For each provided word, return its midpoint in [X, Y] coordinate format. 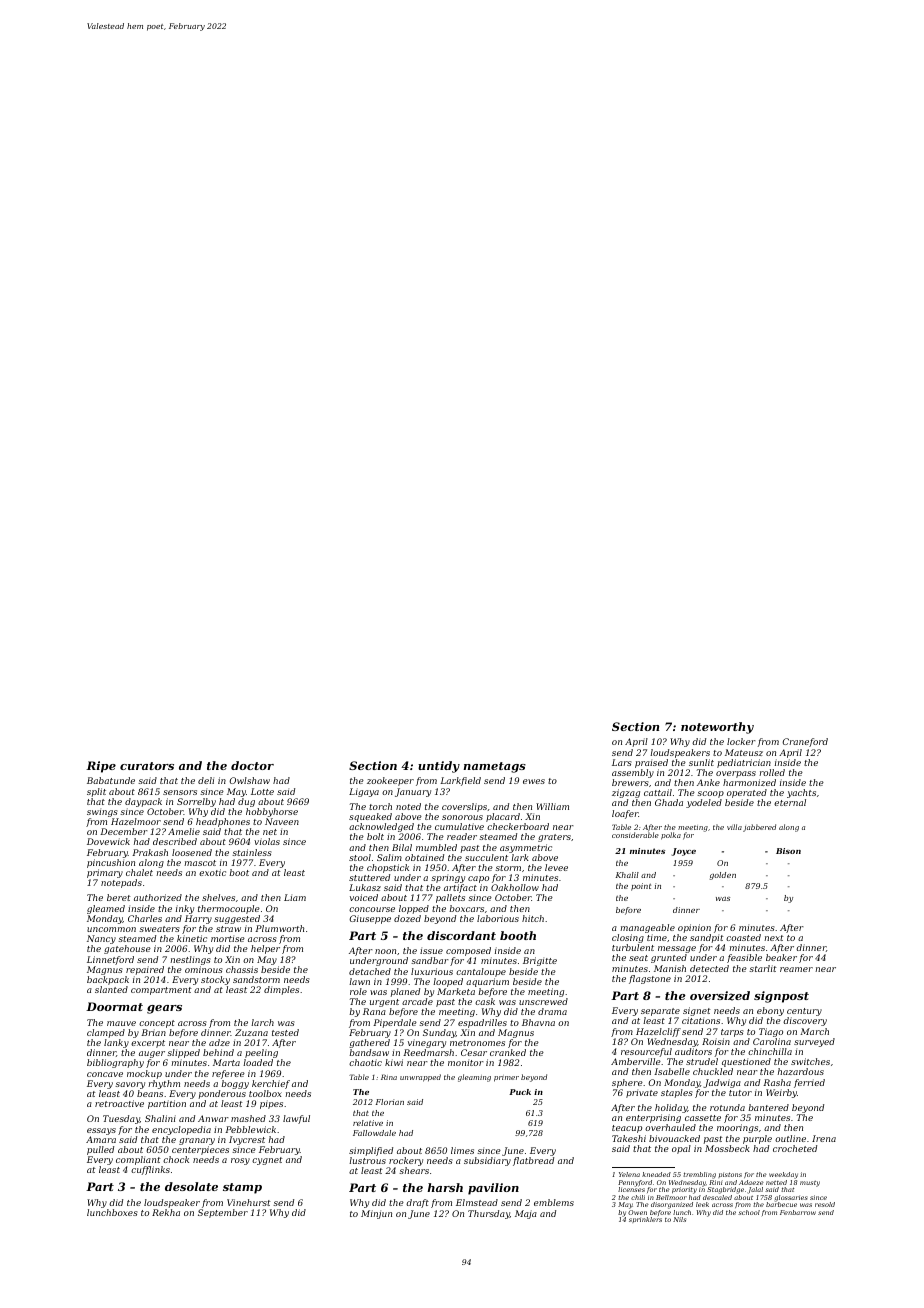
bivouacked [674, 1138]
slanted [111, 989]
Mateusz [744, 752]
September [223, 1213]
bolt [375, 836]
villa [734, 827]
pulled [100, 1150]
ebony [770, 1011]
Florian [390, 1102]
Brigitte [540, 961]
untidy [439, 767]
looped [448, 982]
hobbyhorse [272, 812]
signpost [781, 997]
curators [147, 766]
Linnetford [110, 960]
